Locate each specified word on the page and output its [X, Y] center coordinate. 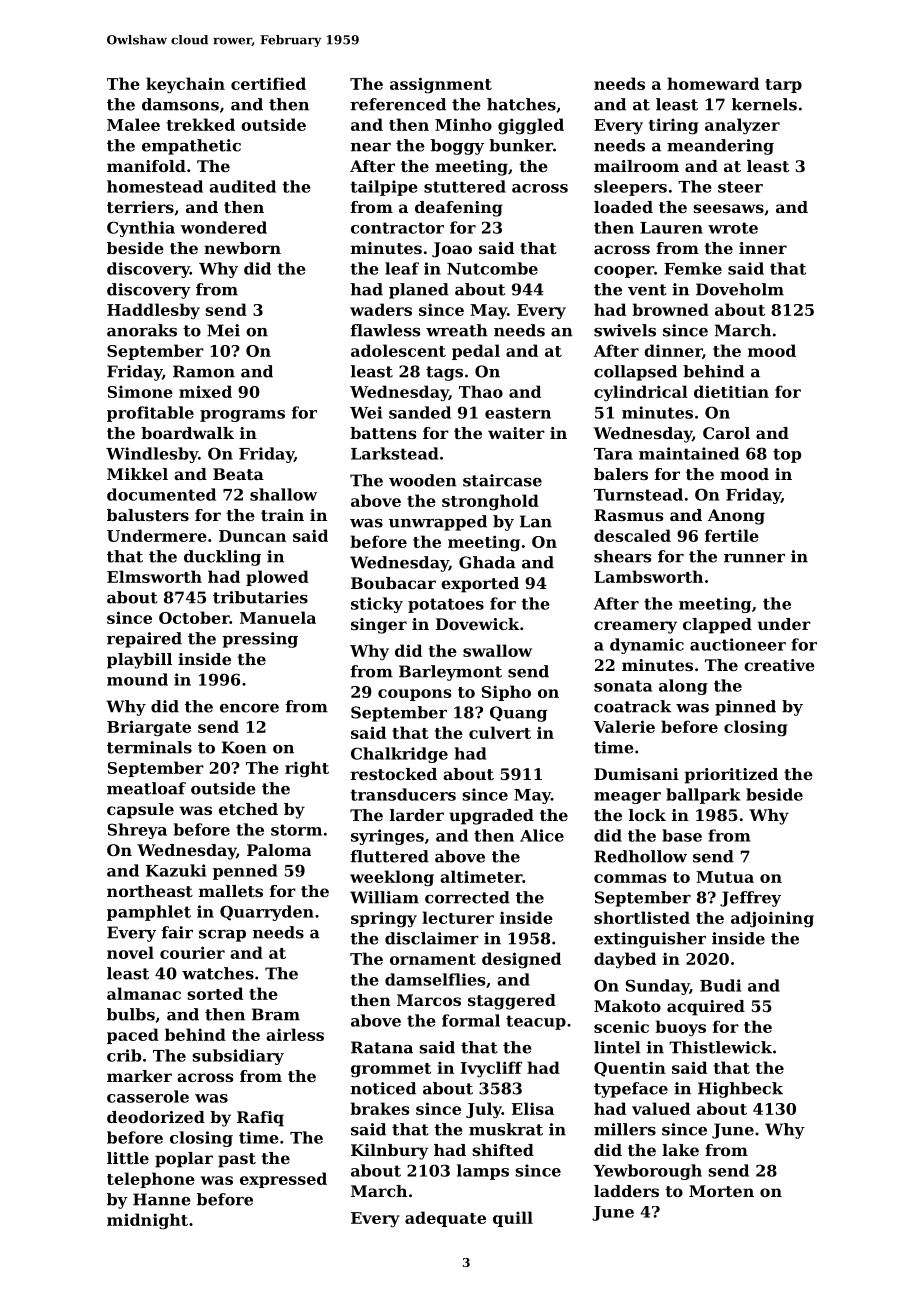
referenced [398, 104]
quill [513, 1219]
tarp [783, 86]
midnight [147, 1221]
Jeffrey [750, 899]
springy [384, 919]
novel [130, 952]
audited [242, 186]
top [787, 455]
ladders [626, 1191]
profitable [150, 414]
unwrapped [438, 523]
